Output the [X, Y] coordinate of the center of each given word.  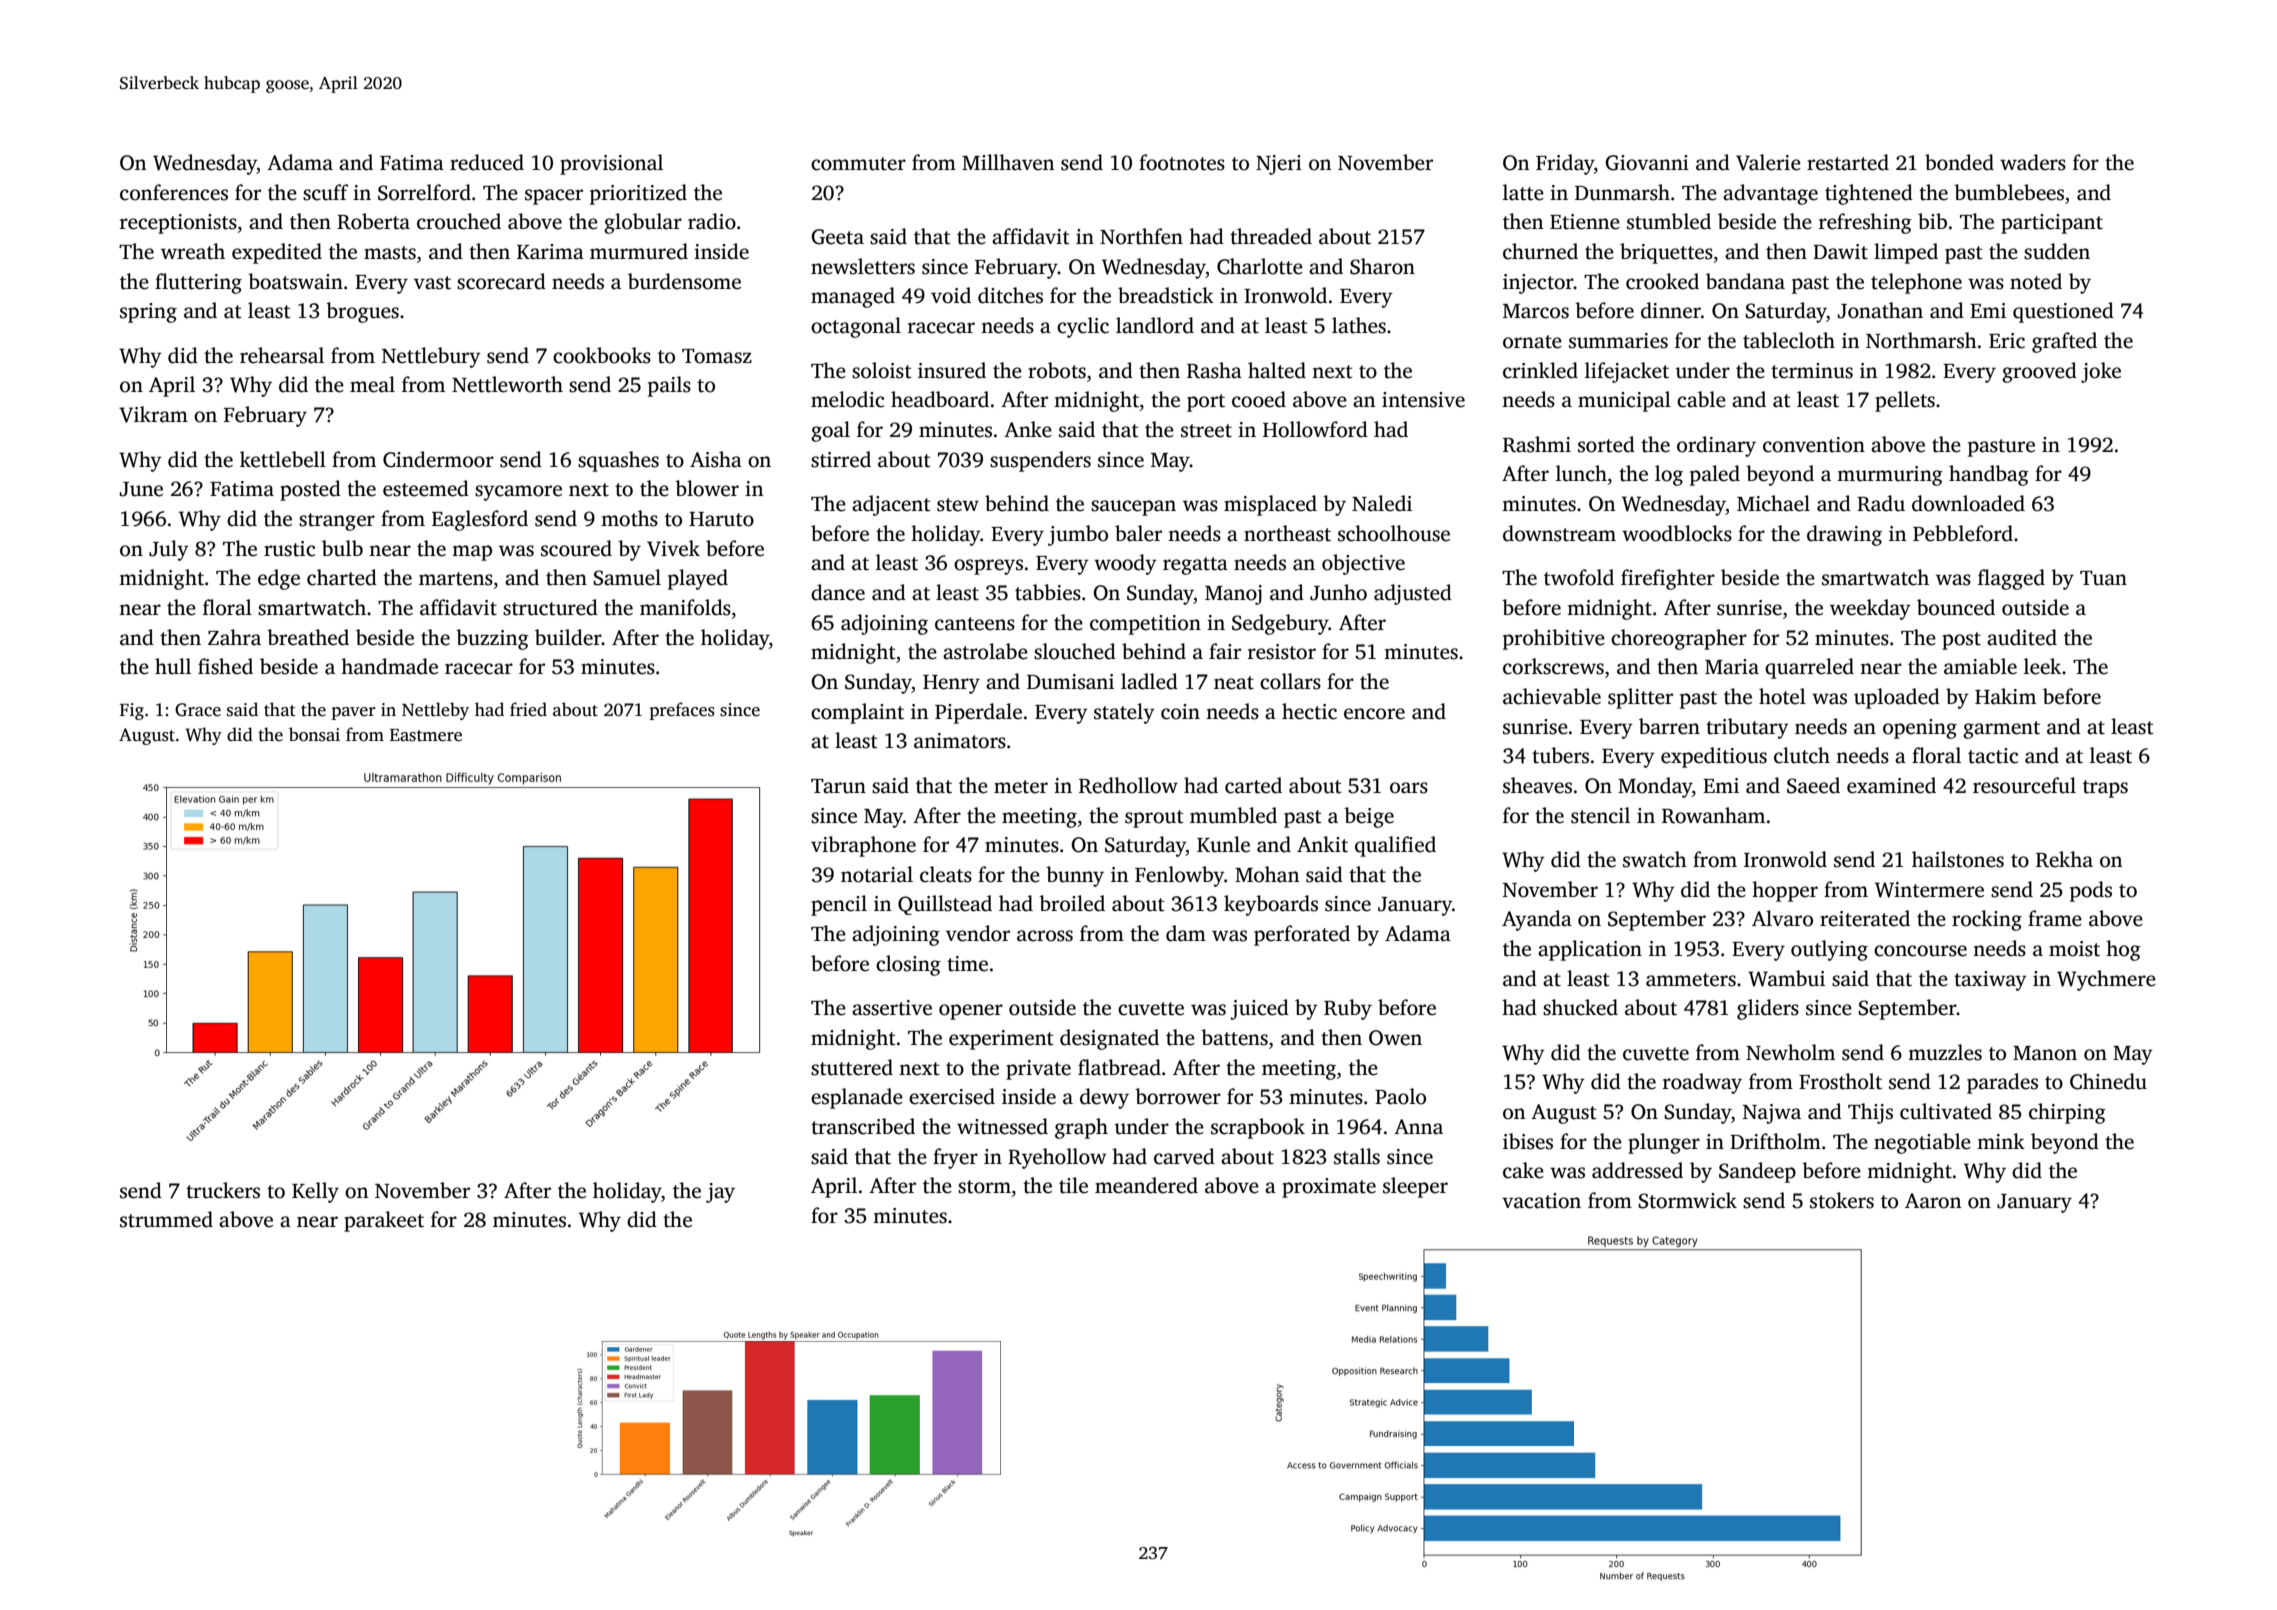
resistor [1282, 652]
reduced [487, 162]
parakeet [384, 1221]
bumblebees [2009, 192]
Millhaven [1008, 162]
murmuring [1890, 476]
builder [568, 637]
